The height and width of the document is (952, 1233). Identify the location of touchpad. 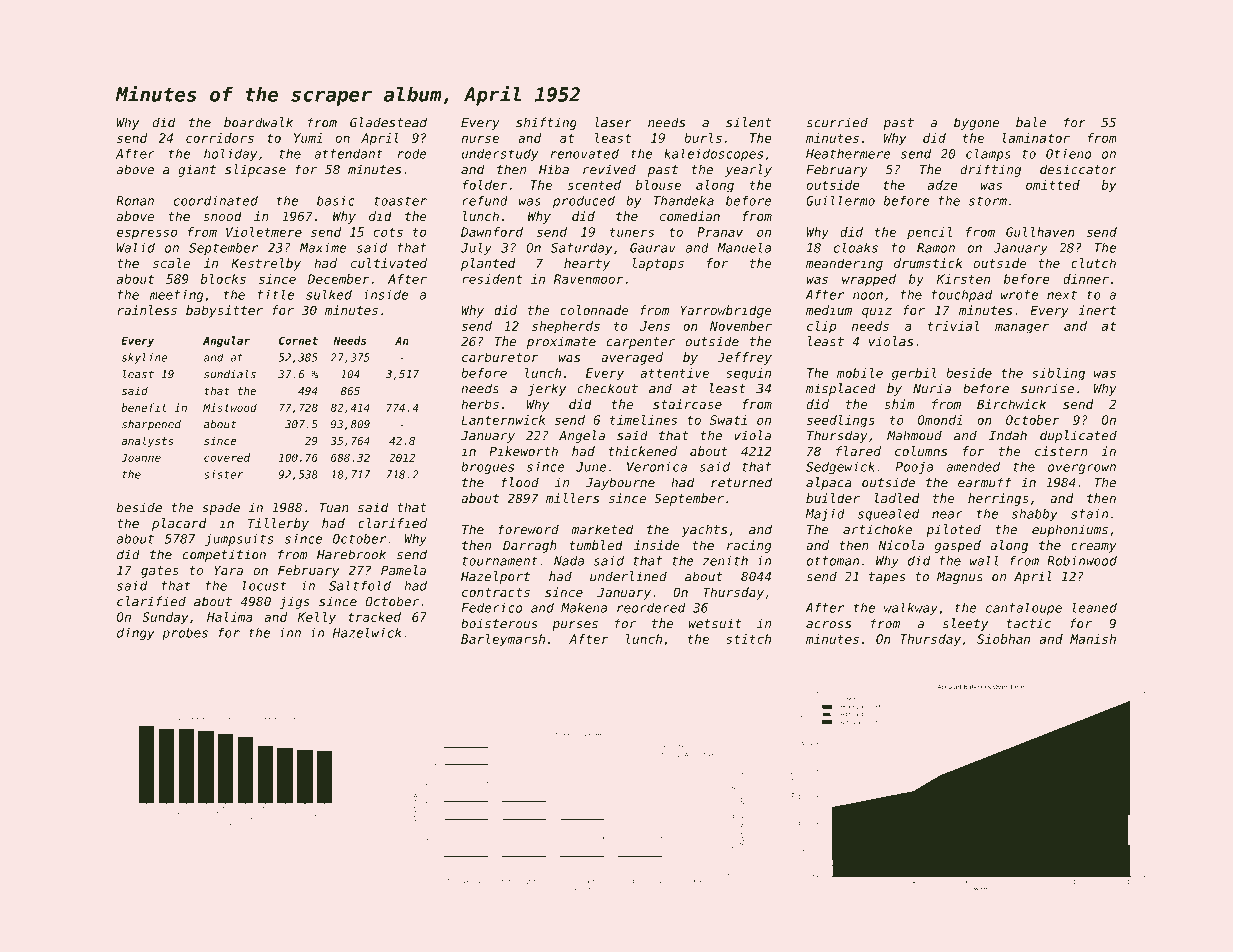
(962, 296).
